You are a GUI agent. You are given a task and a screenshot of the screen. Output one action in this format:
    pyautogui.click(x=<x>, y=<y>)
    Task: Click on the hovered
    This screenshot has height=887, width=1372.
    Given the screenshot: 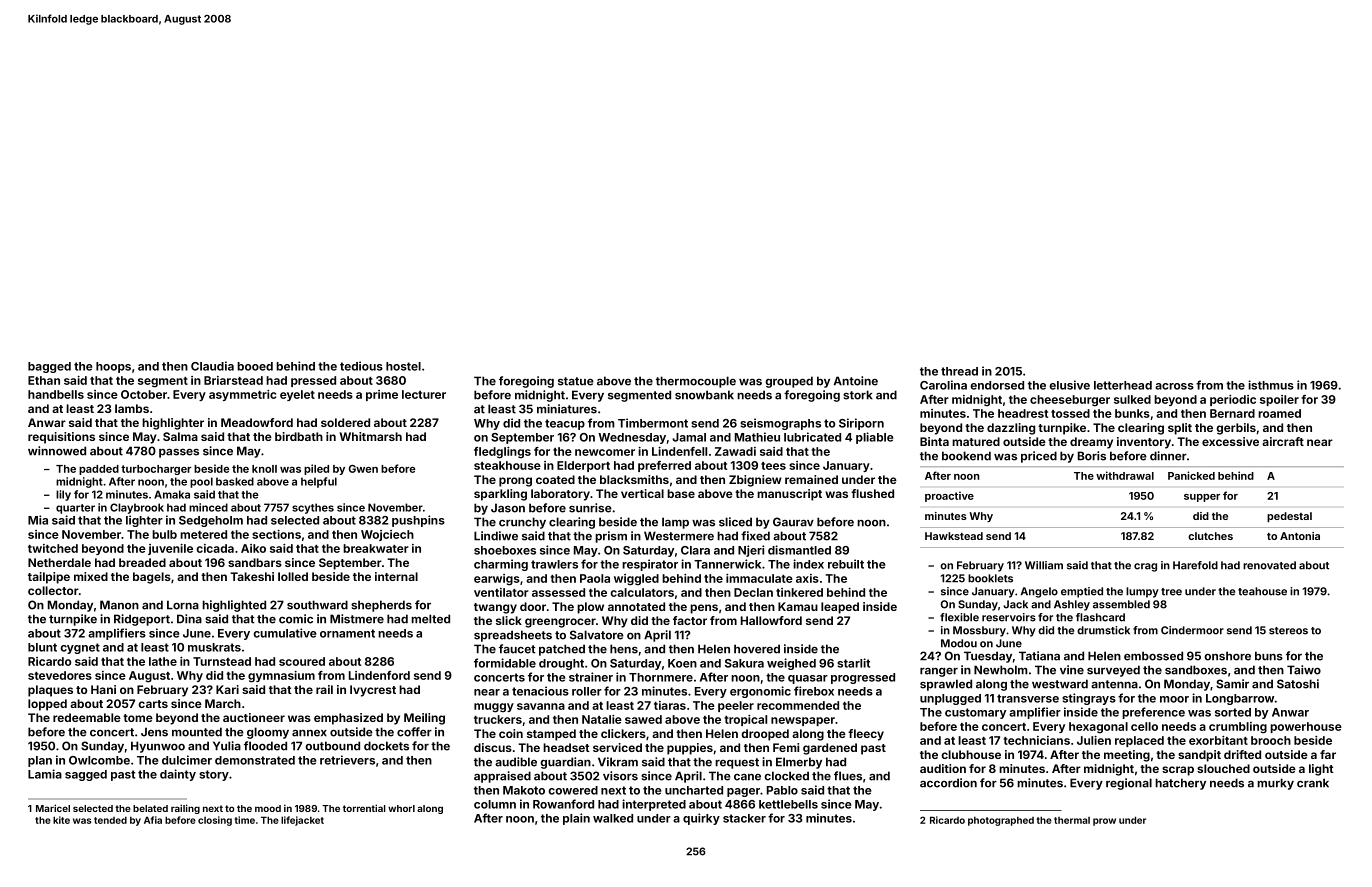 What is the action you would take?
    pyautogui.click(x=757, y=649)
